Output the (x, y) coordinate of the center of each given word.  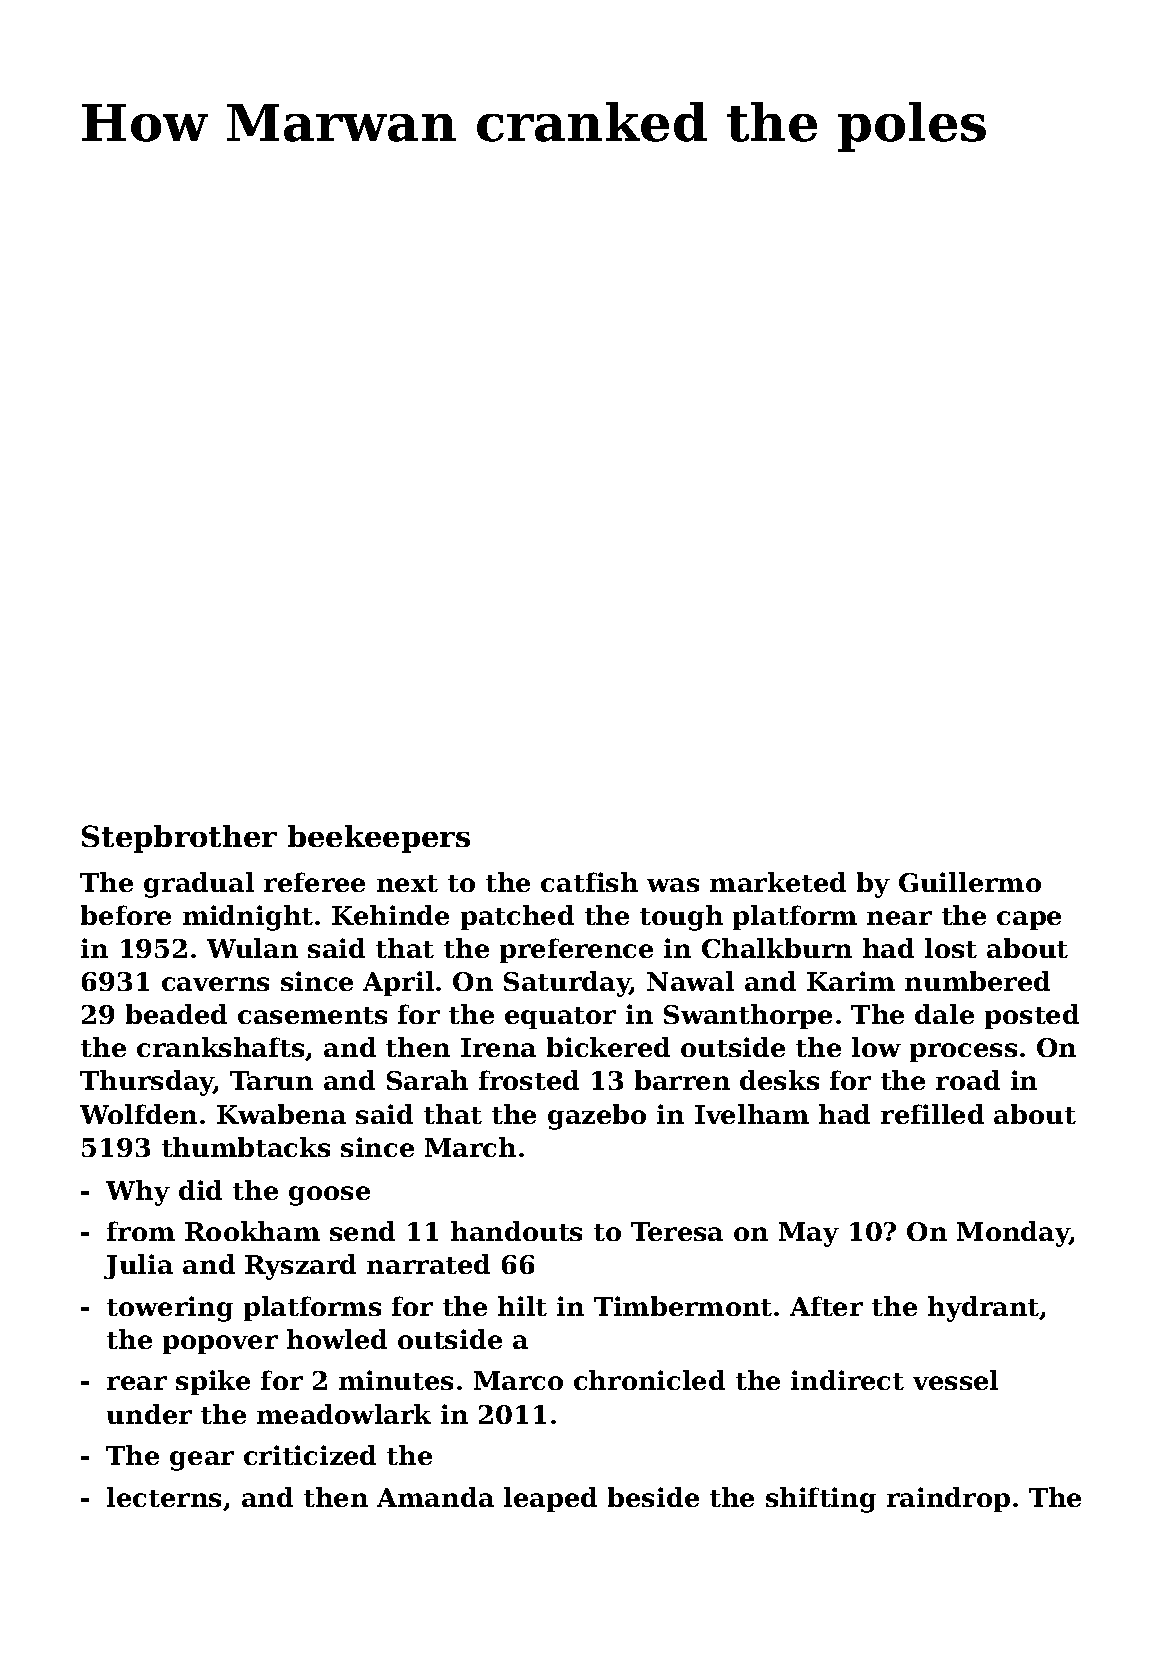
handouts (516, 1231)
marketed (778, 882)
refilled (932, 1114)
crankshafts (220, 1047)
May (809, 1234)
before (126, 915)
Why (138, 1193)
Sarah (427, 1080)
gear (202, 1461)
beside (653, 1497)
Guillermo (970, 882)
